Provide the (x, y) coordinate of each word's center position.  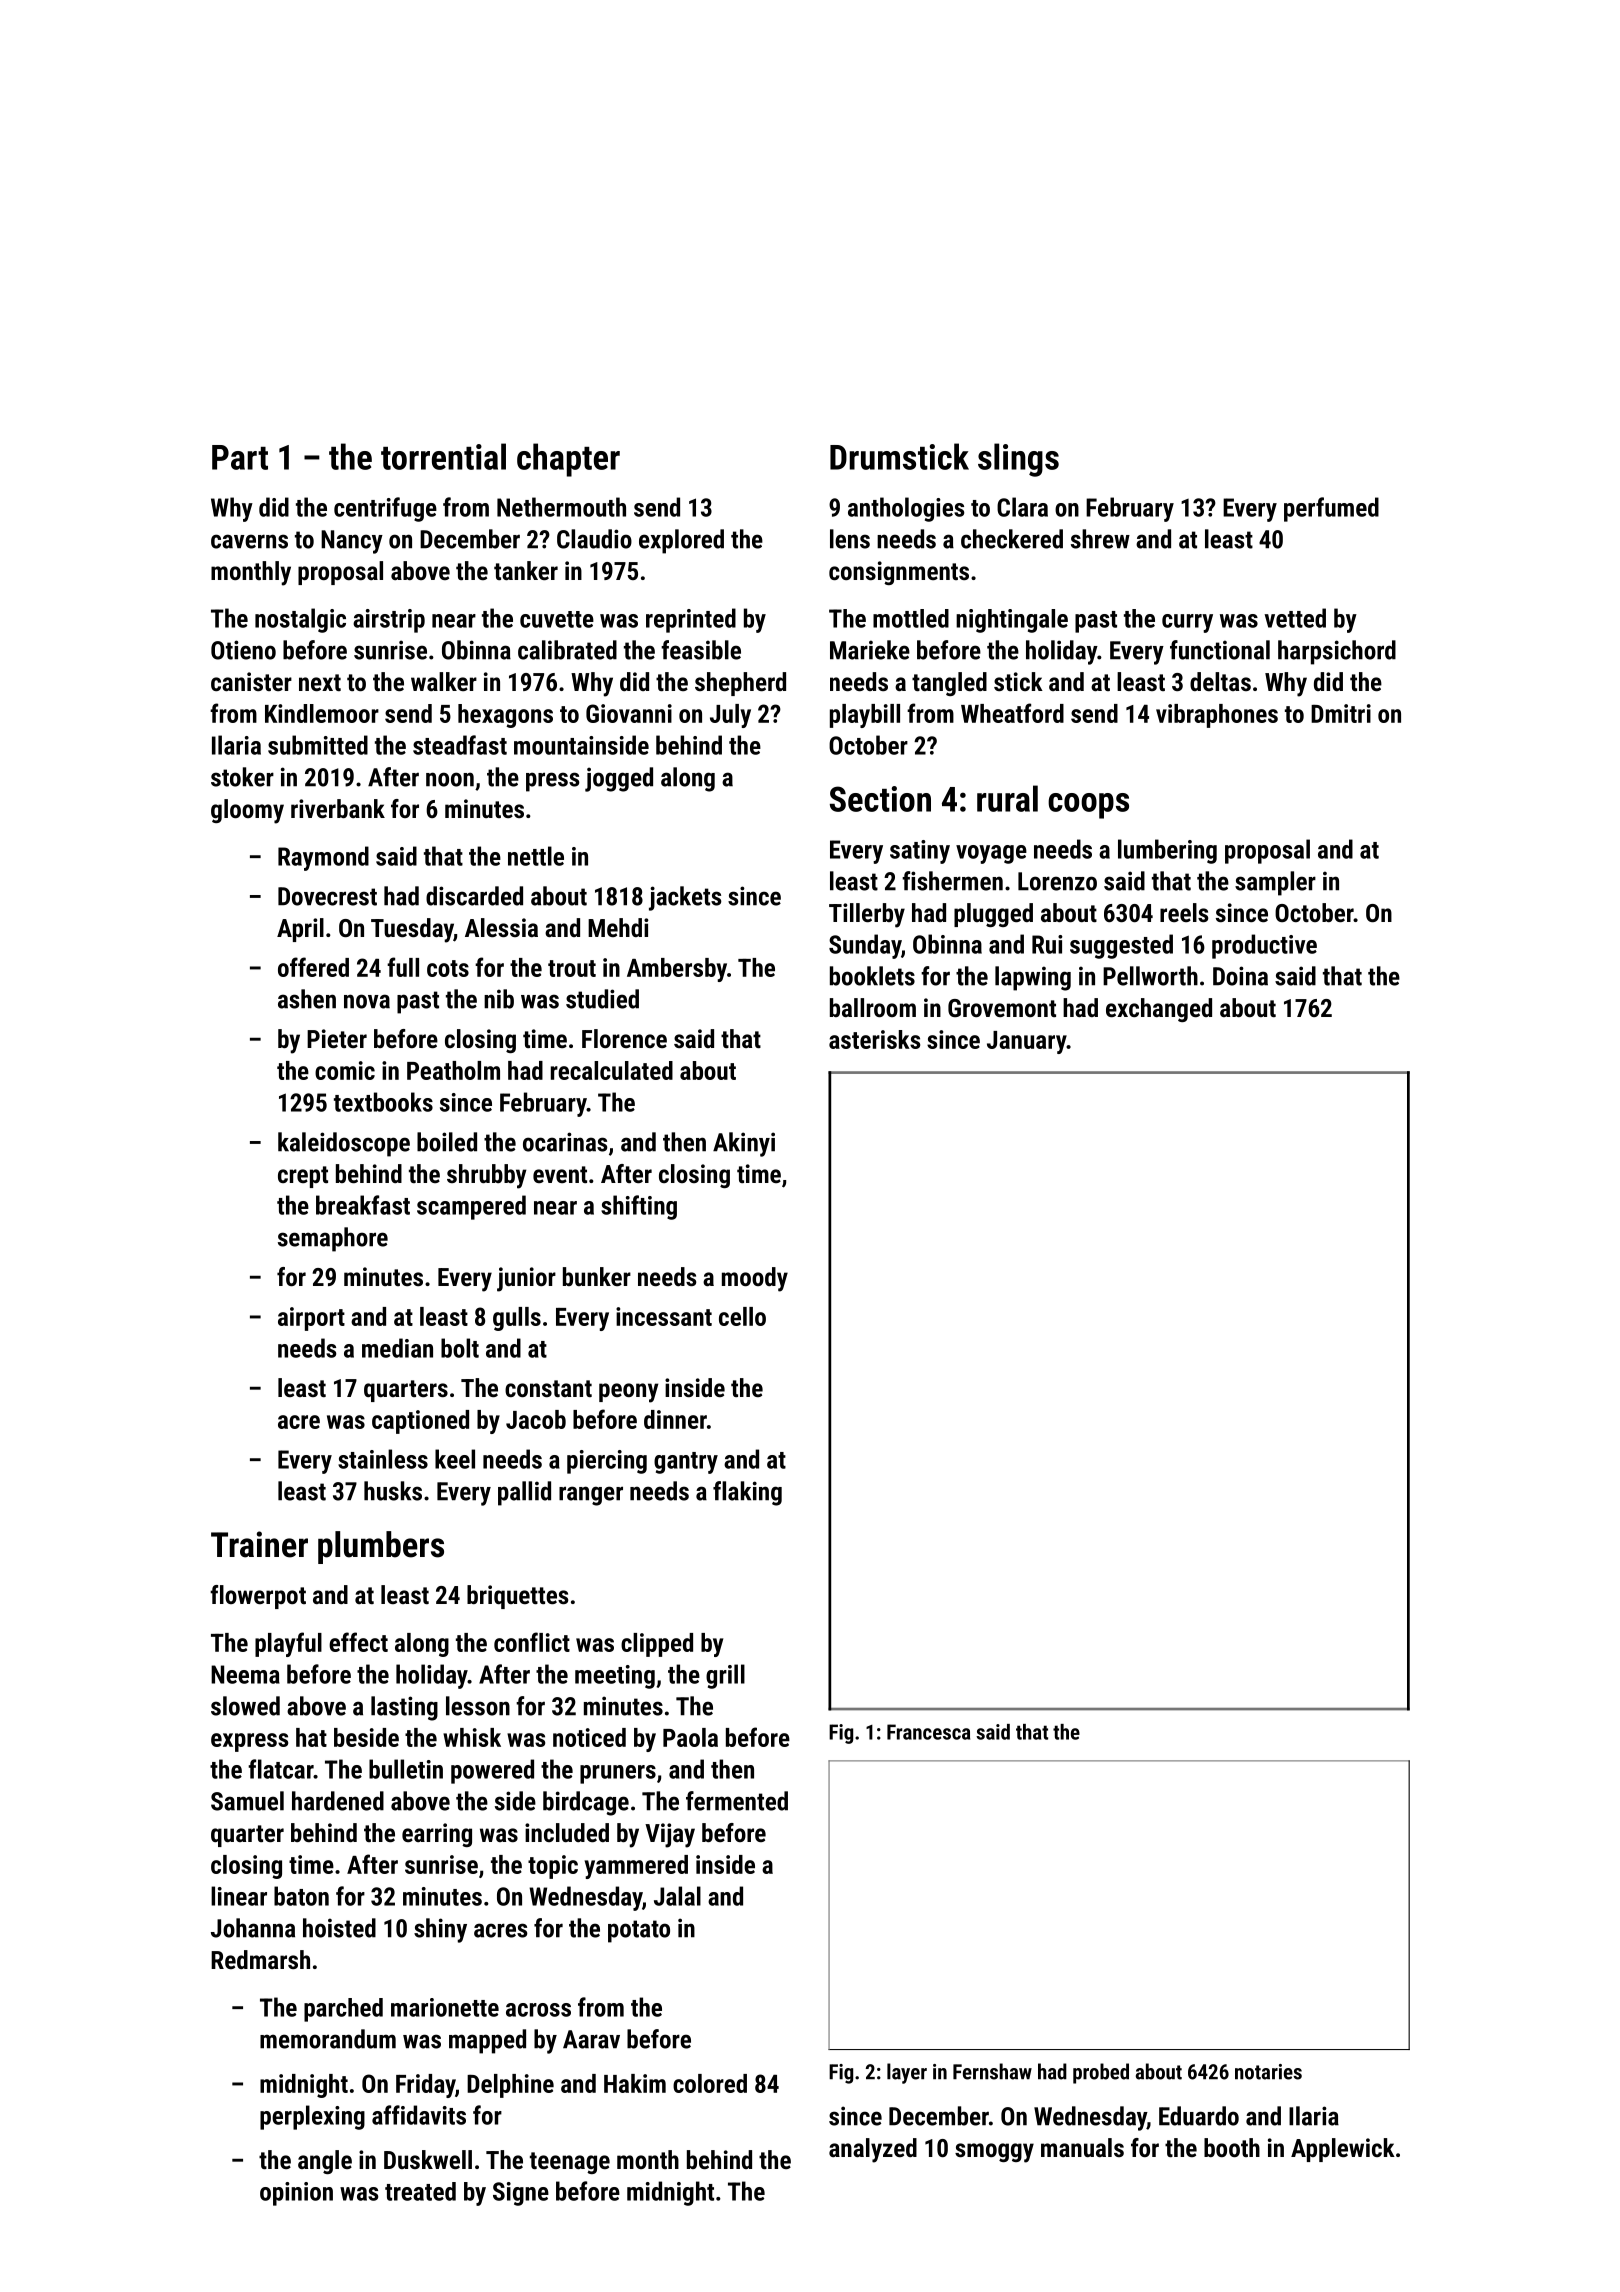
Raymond (323, 858)
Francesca (928, 1732)
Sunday (865, 946)
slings (1018, 460)
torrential (443, 456)
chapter (568, 460)
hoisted (339, 1928)
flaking (747, 1493)
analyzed (873, 2150)
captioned (420, 1422)
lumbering (1167, 851)
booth (1232, 2147)
